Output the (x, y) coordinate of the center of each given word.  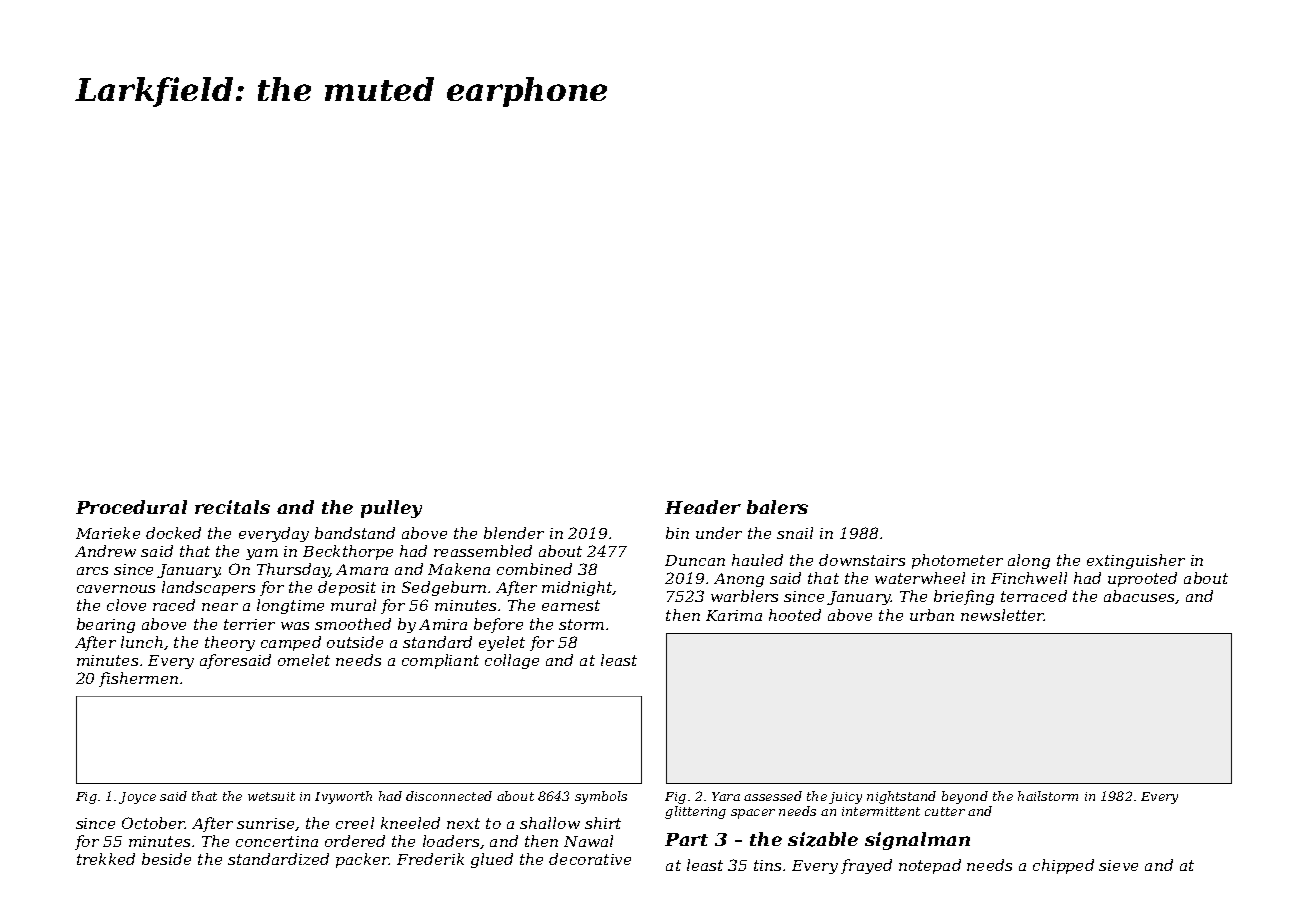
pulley (391, 509)
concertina (277, 841)
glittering (695, 812)
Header (703, 507)
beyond (965, 797)
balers (777, 507)
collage (512, 661)
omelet (304, 660)
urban (932, 615)
